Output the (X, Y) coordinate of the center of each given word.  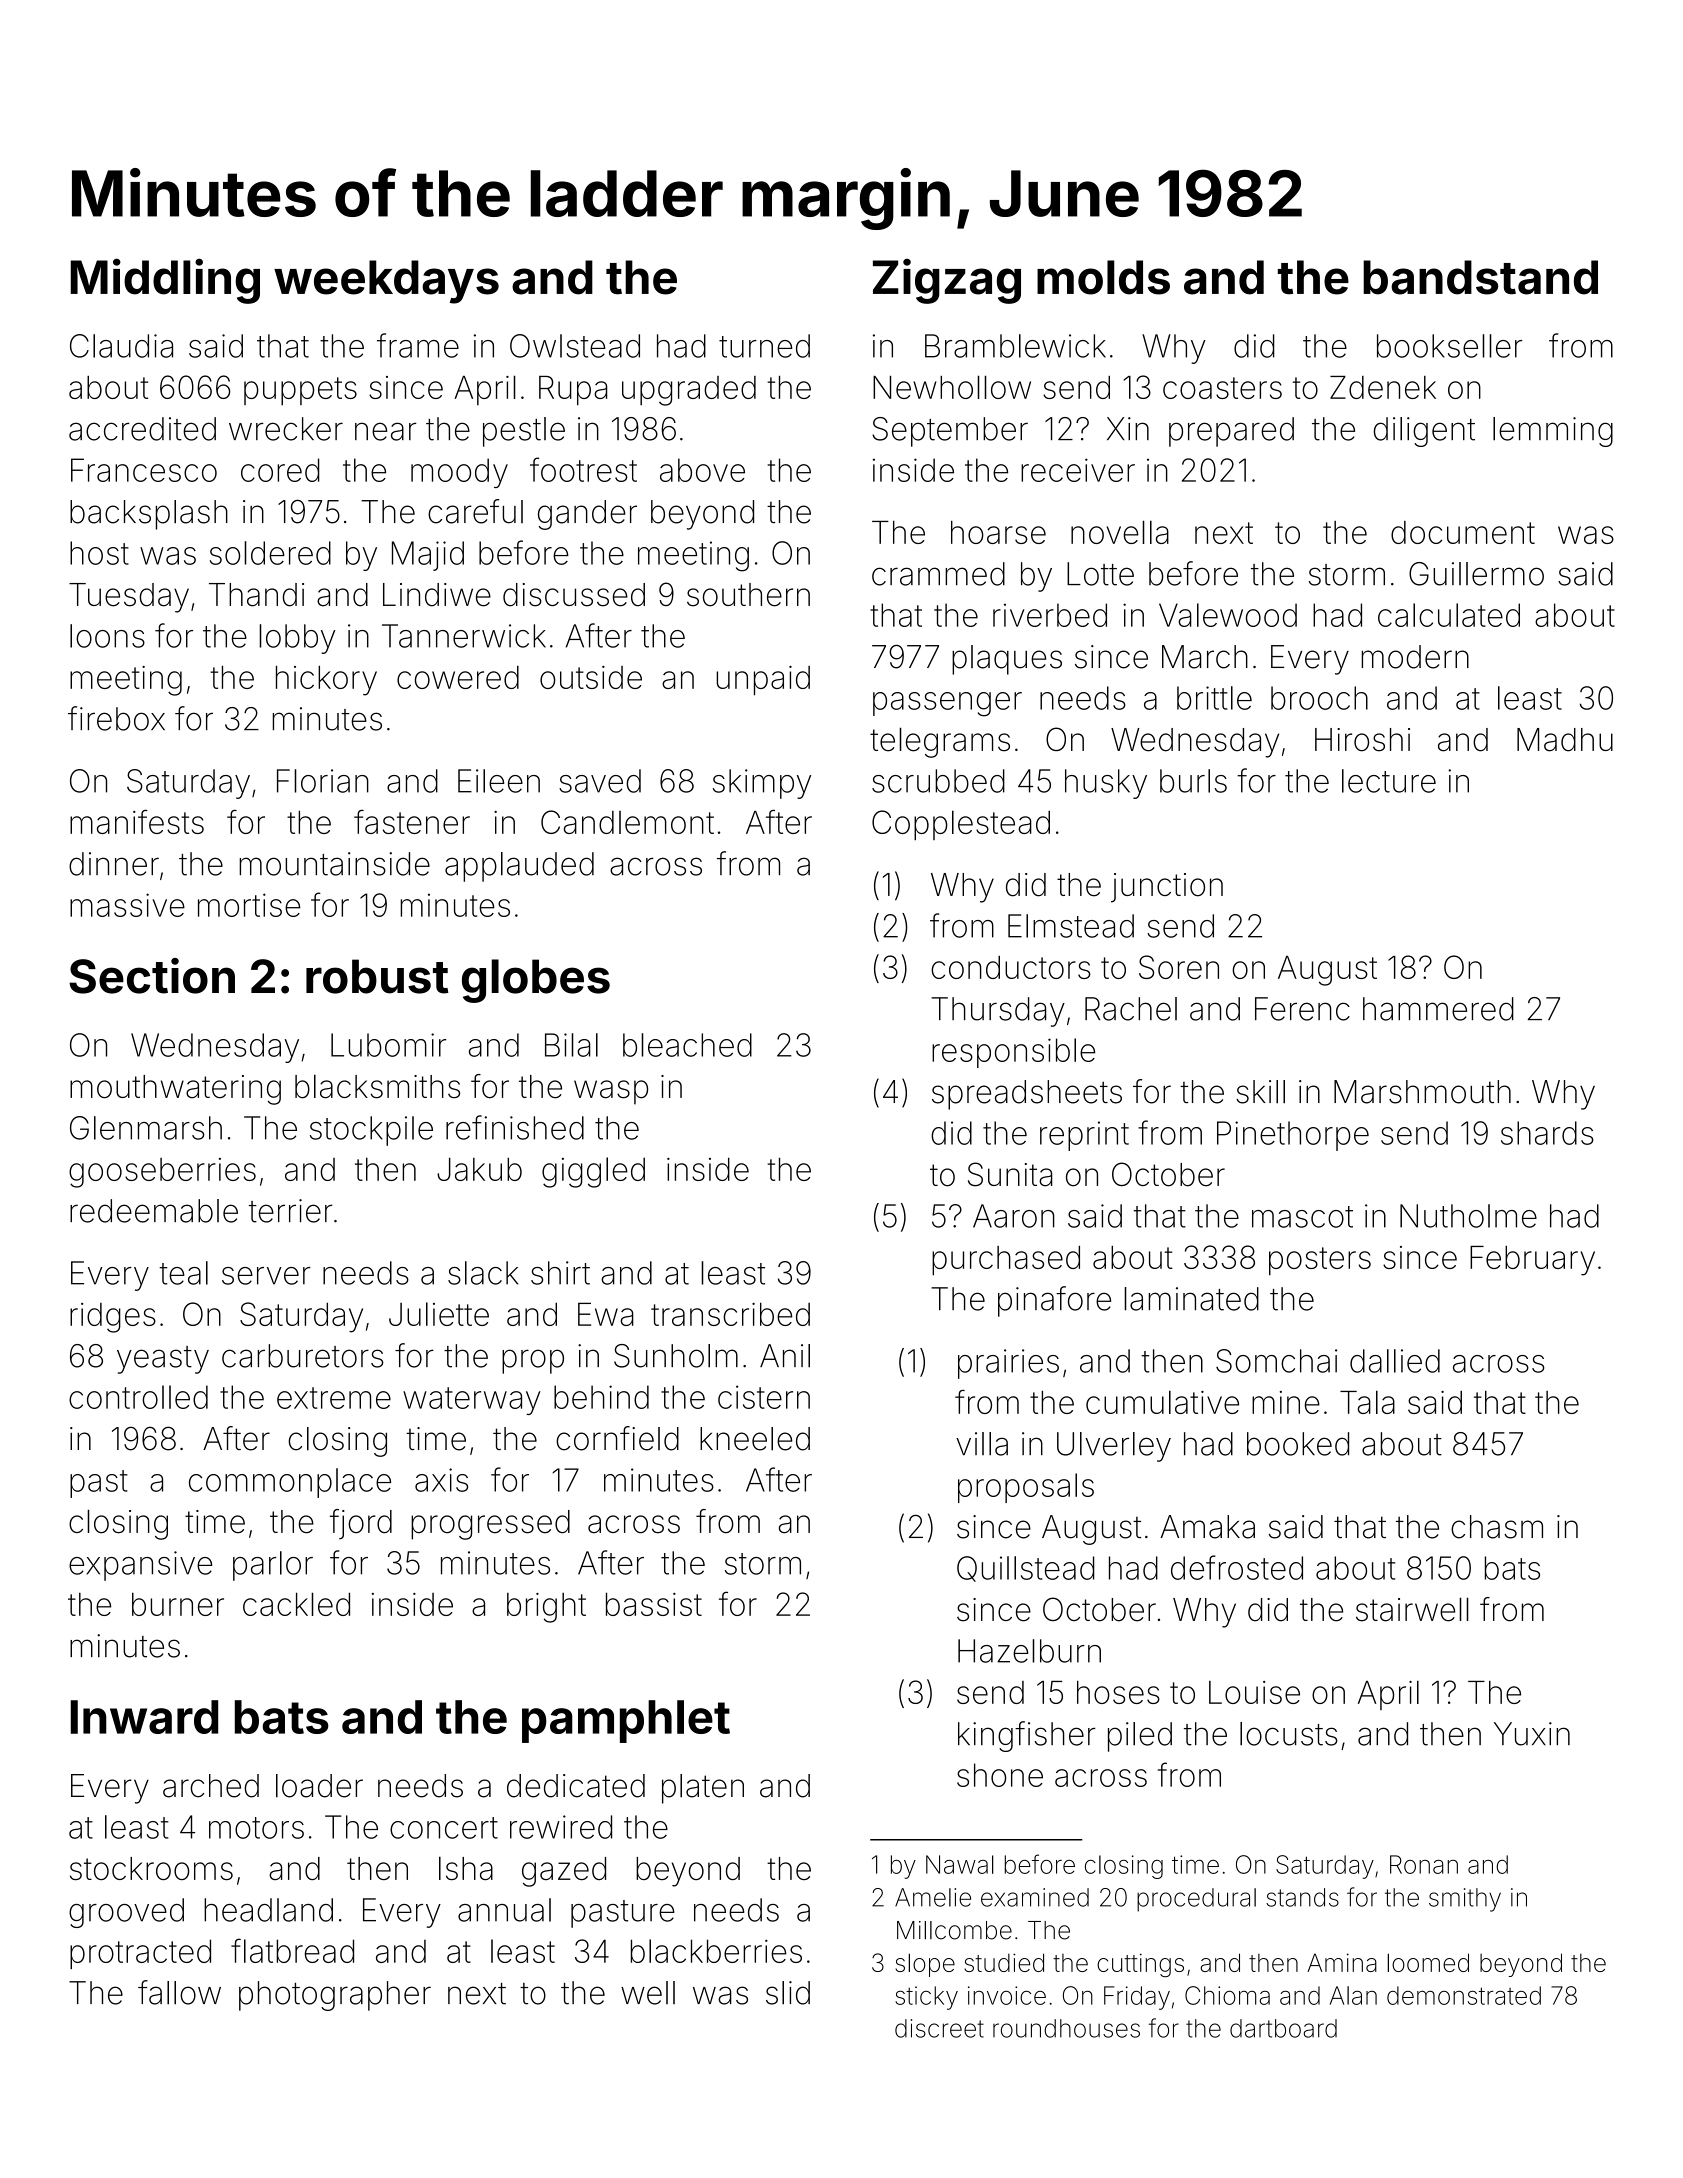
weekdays (386, 282)
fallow (179, 1992)
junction (1167, 888)
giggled (593, 1172)
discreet (939, 2028)
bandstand (1480, 277)
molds (1103, 277)
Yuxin (1532, 1734)
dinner (114, 864)
